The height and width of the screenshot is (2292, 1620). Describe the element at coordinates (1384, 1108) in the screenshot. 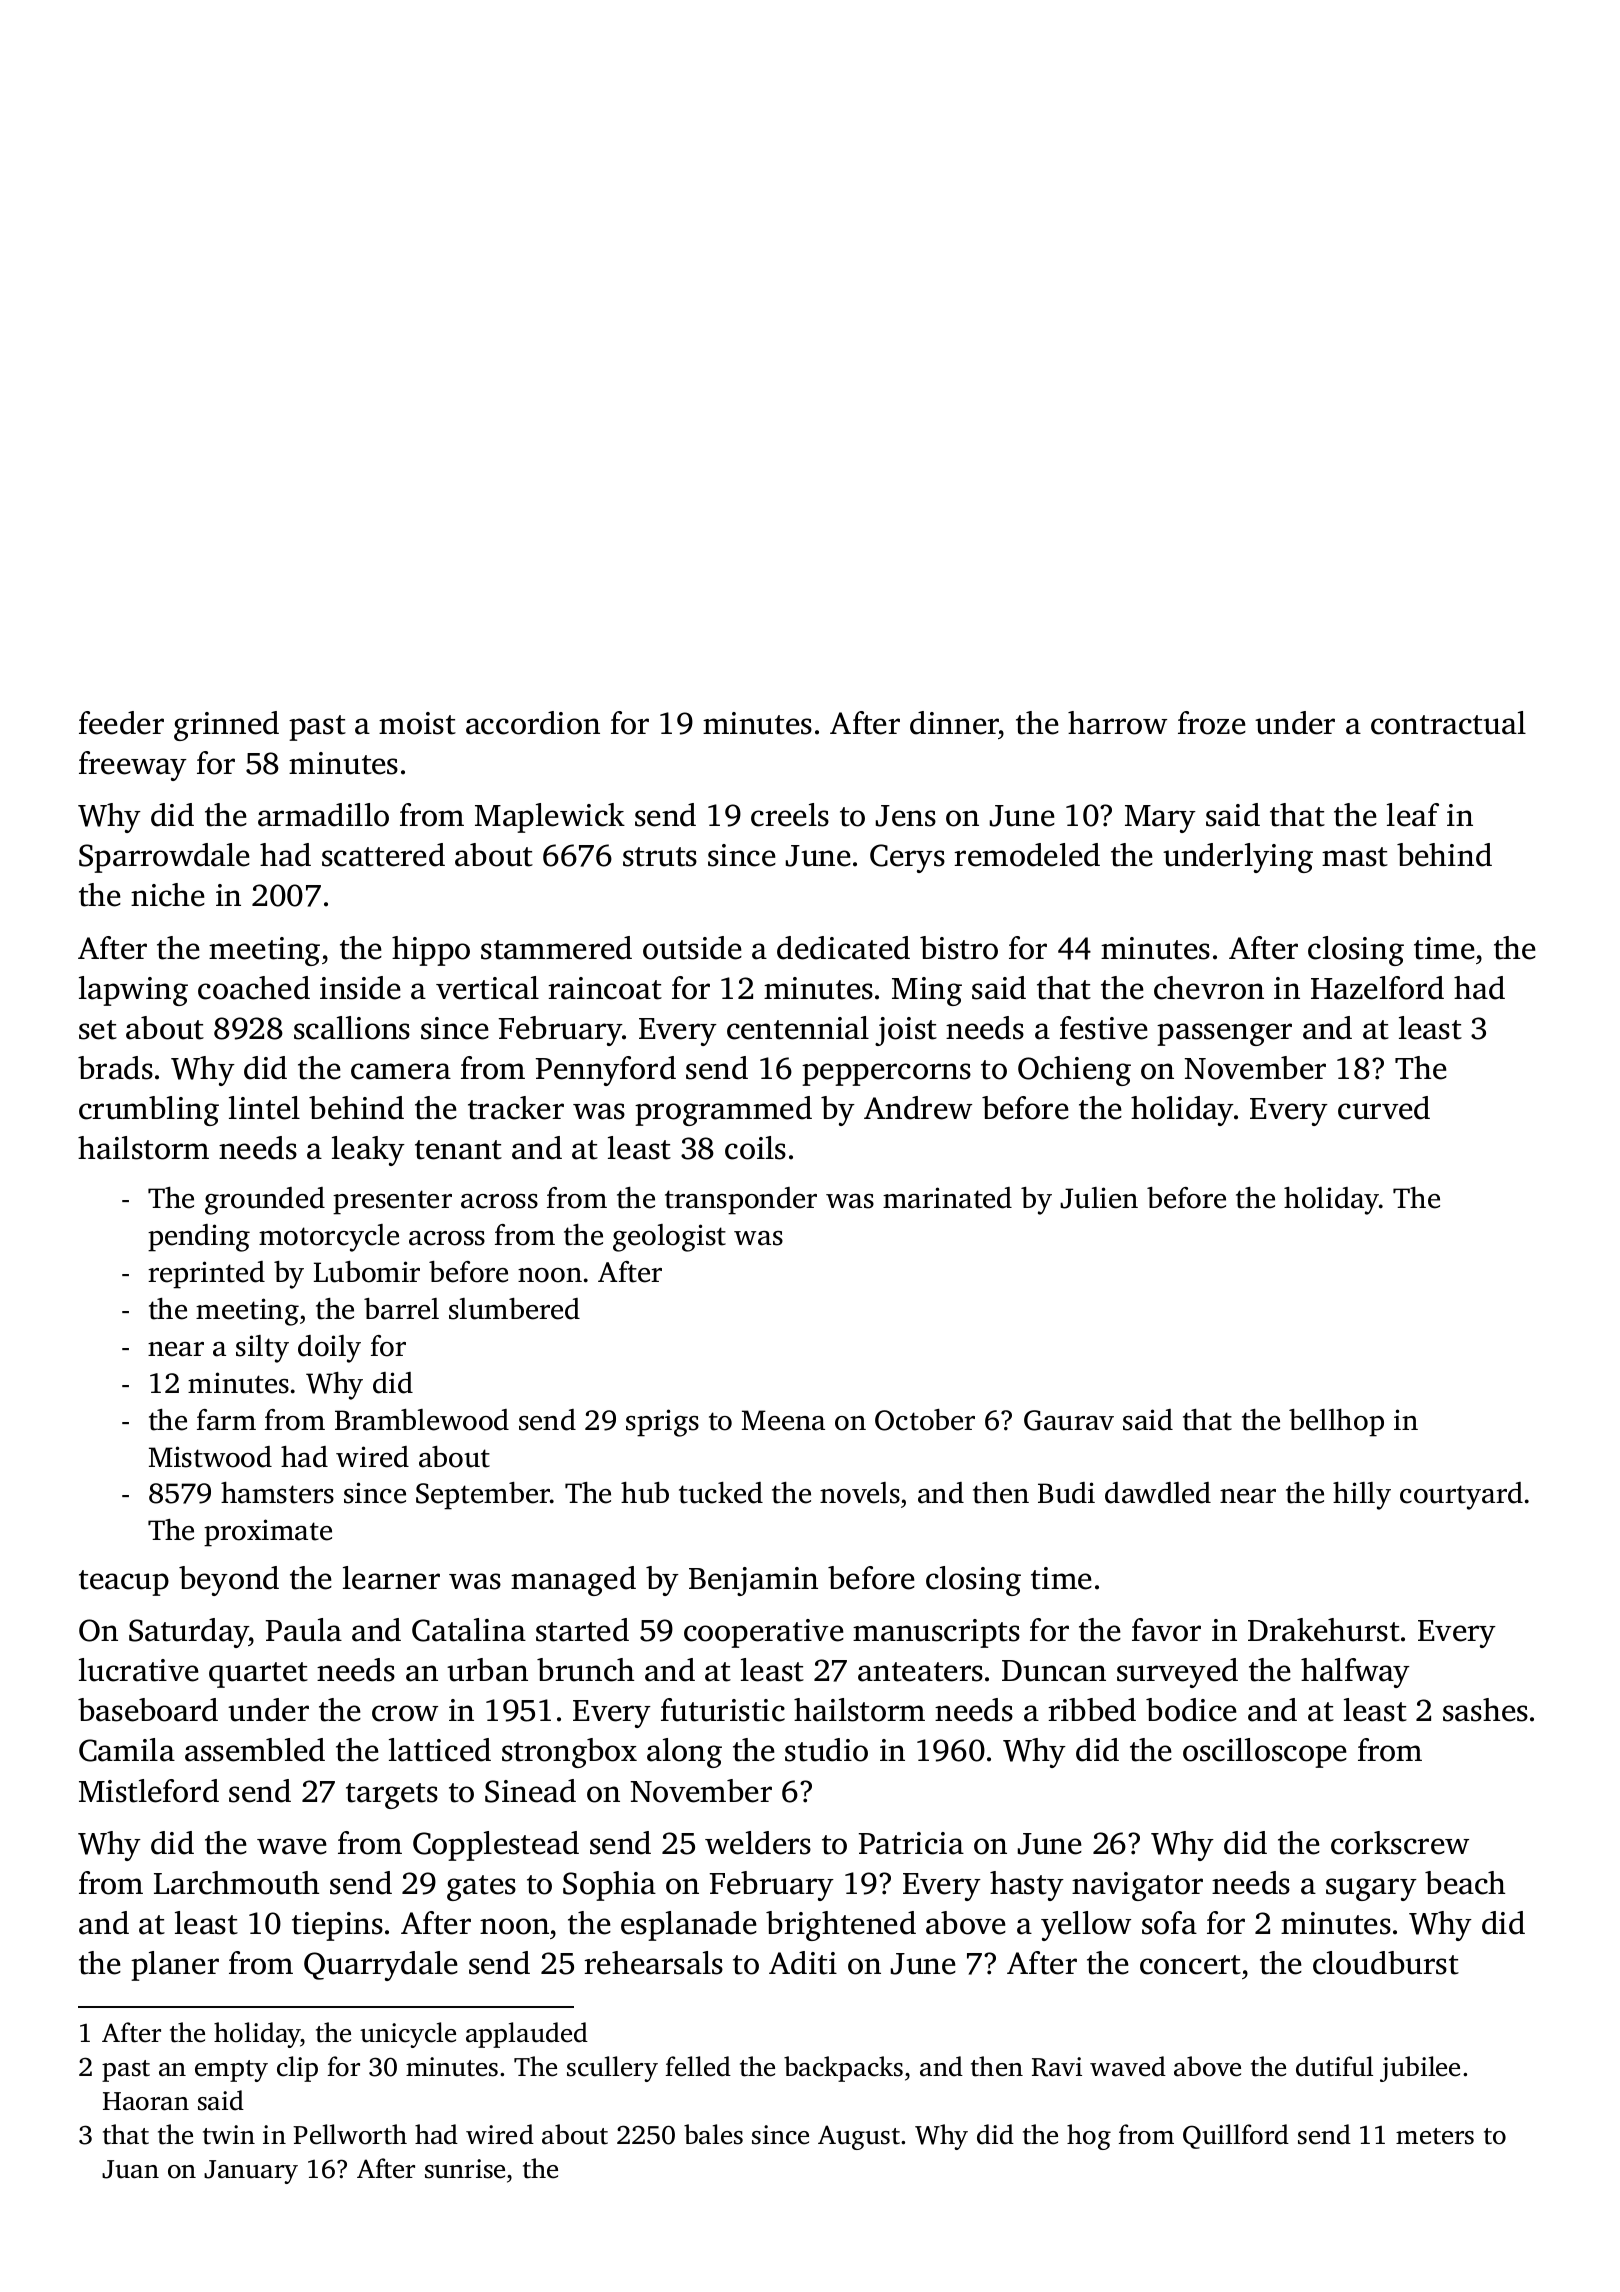

I see `curved` at that location.
